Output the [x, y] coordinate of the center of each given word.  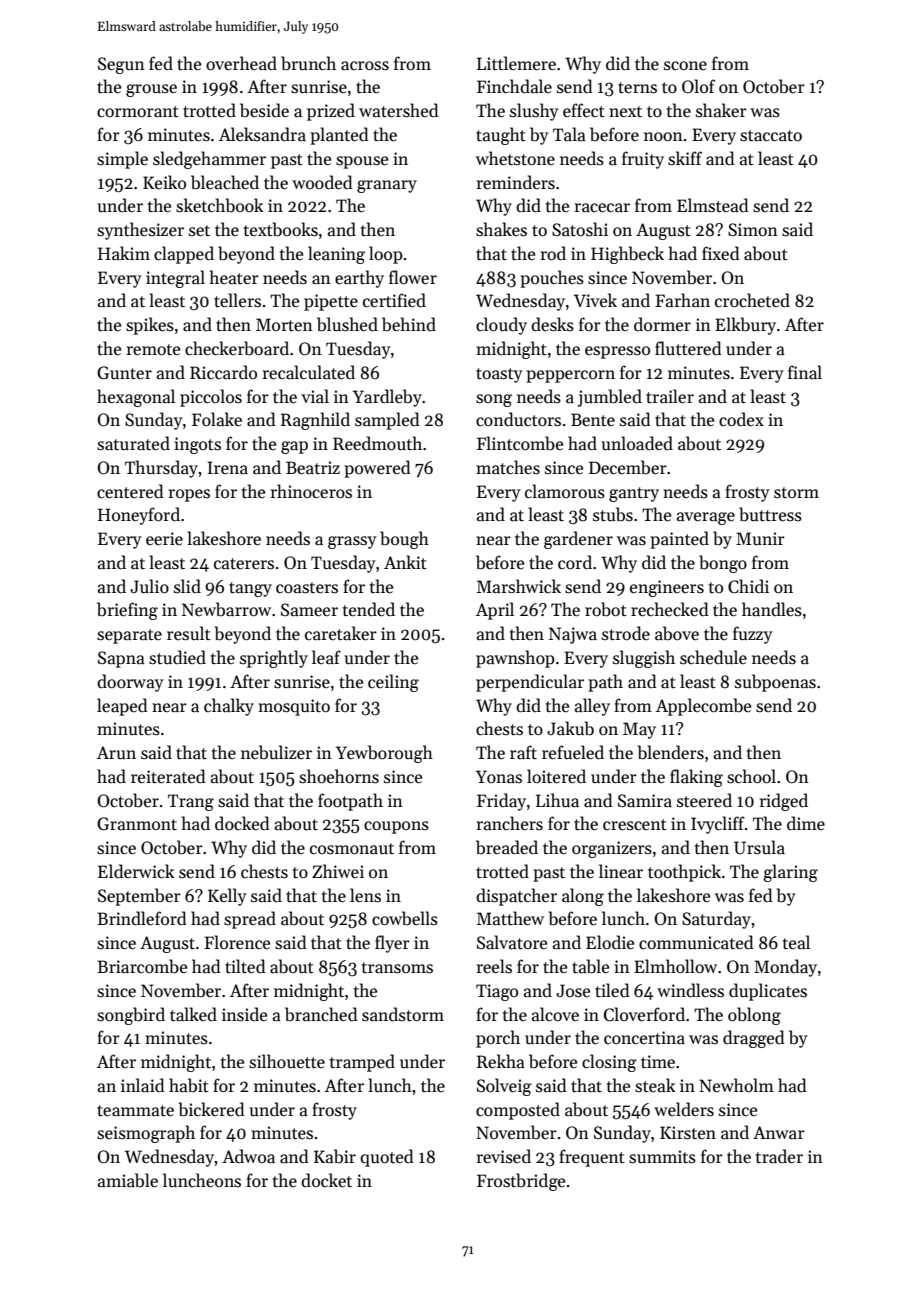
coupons [396, 827]
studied [177, 657]
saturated [133, 443]
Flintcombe [520, 443]
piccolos [211, 398]
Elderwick [136, 871]
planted [339, 136]
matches [508, 467]
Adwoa [248, 1156]
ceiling [393, 683]
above [677, 633]
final [805, 372]
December [628, 467]
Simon [753, 230]
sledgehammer [209, 160]
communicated [696, 942]
